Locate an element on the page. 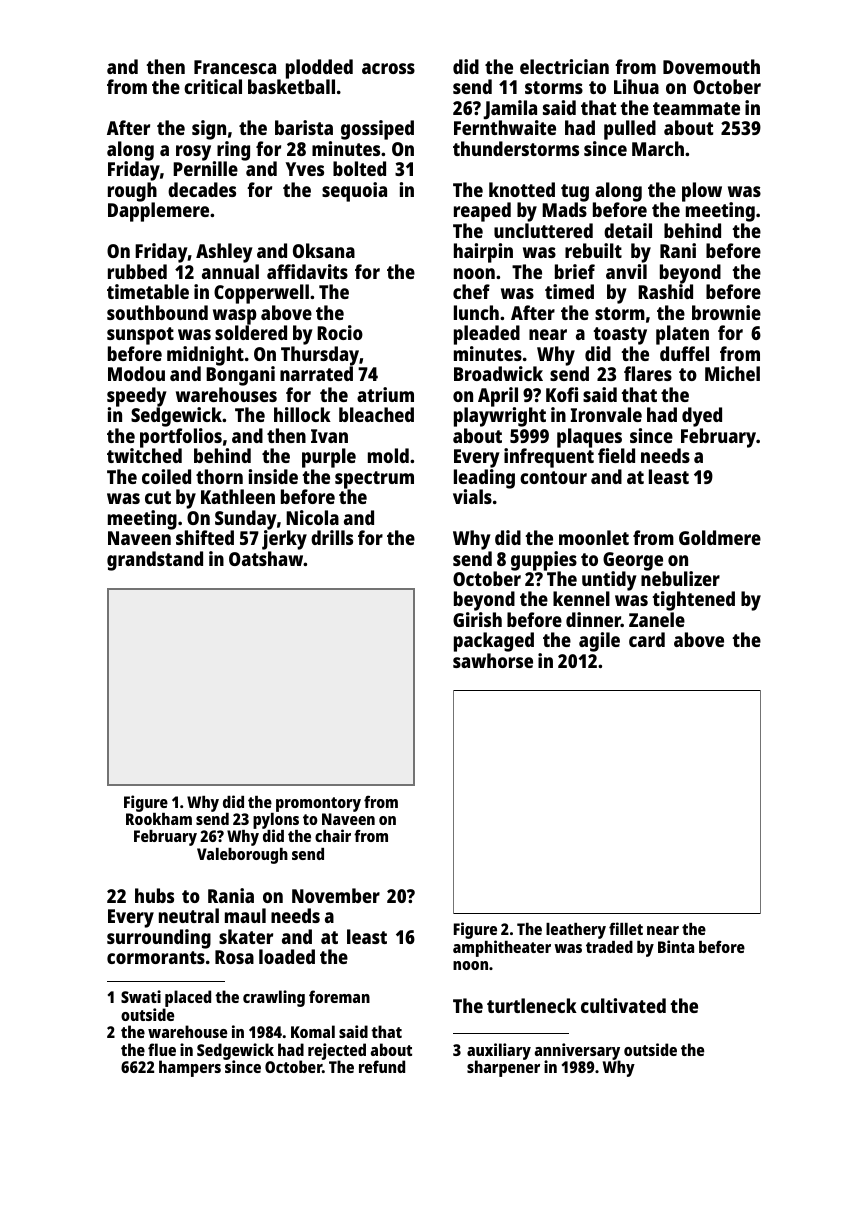  Dovemouth is located at coordinates (711, 66).
